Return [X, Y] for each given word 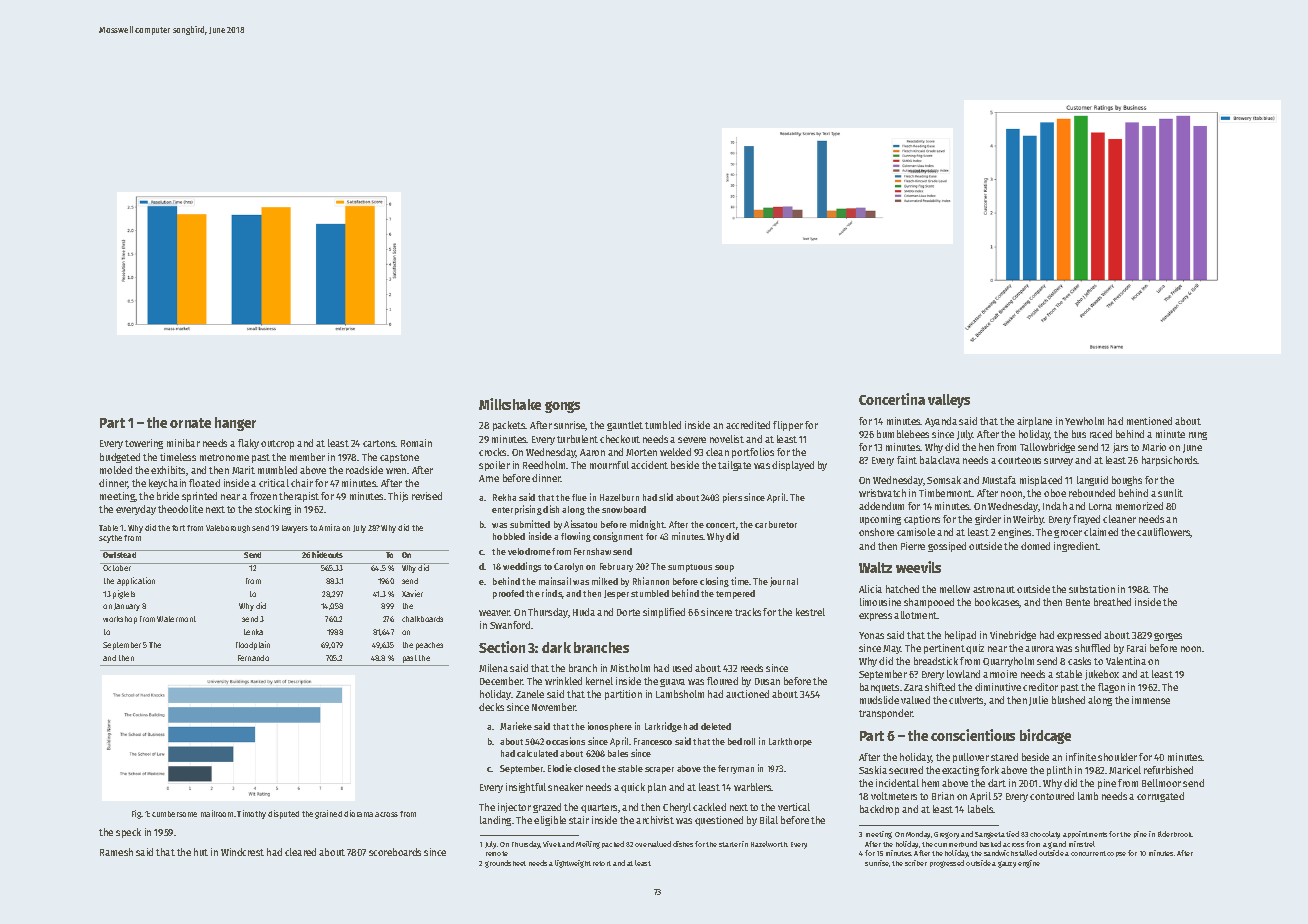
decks [491, 707]
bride [168, 496]
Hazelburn [619, 497]
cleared [300, 852]
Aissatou [580, 524]
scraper [659, 770]
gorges [1168, 637]
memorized [1139, 506]
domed [1035, 546]
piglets [124, 594]
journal [784, 582]
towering [144, 444]
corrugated [1160, 797]
